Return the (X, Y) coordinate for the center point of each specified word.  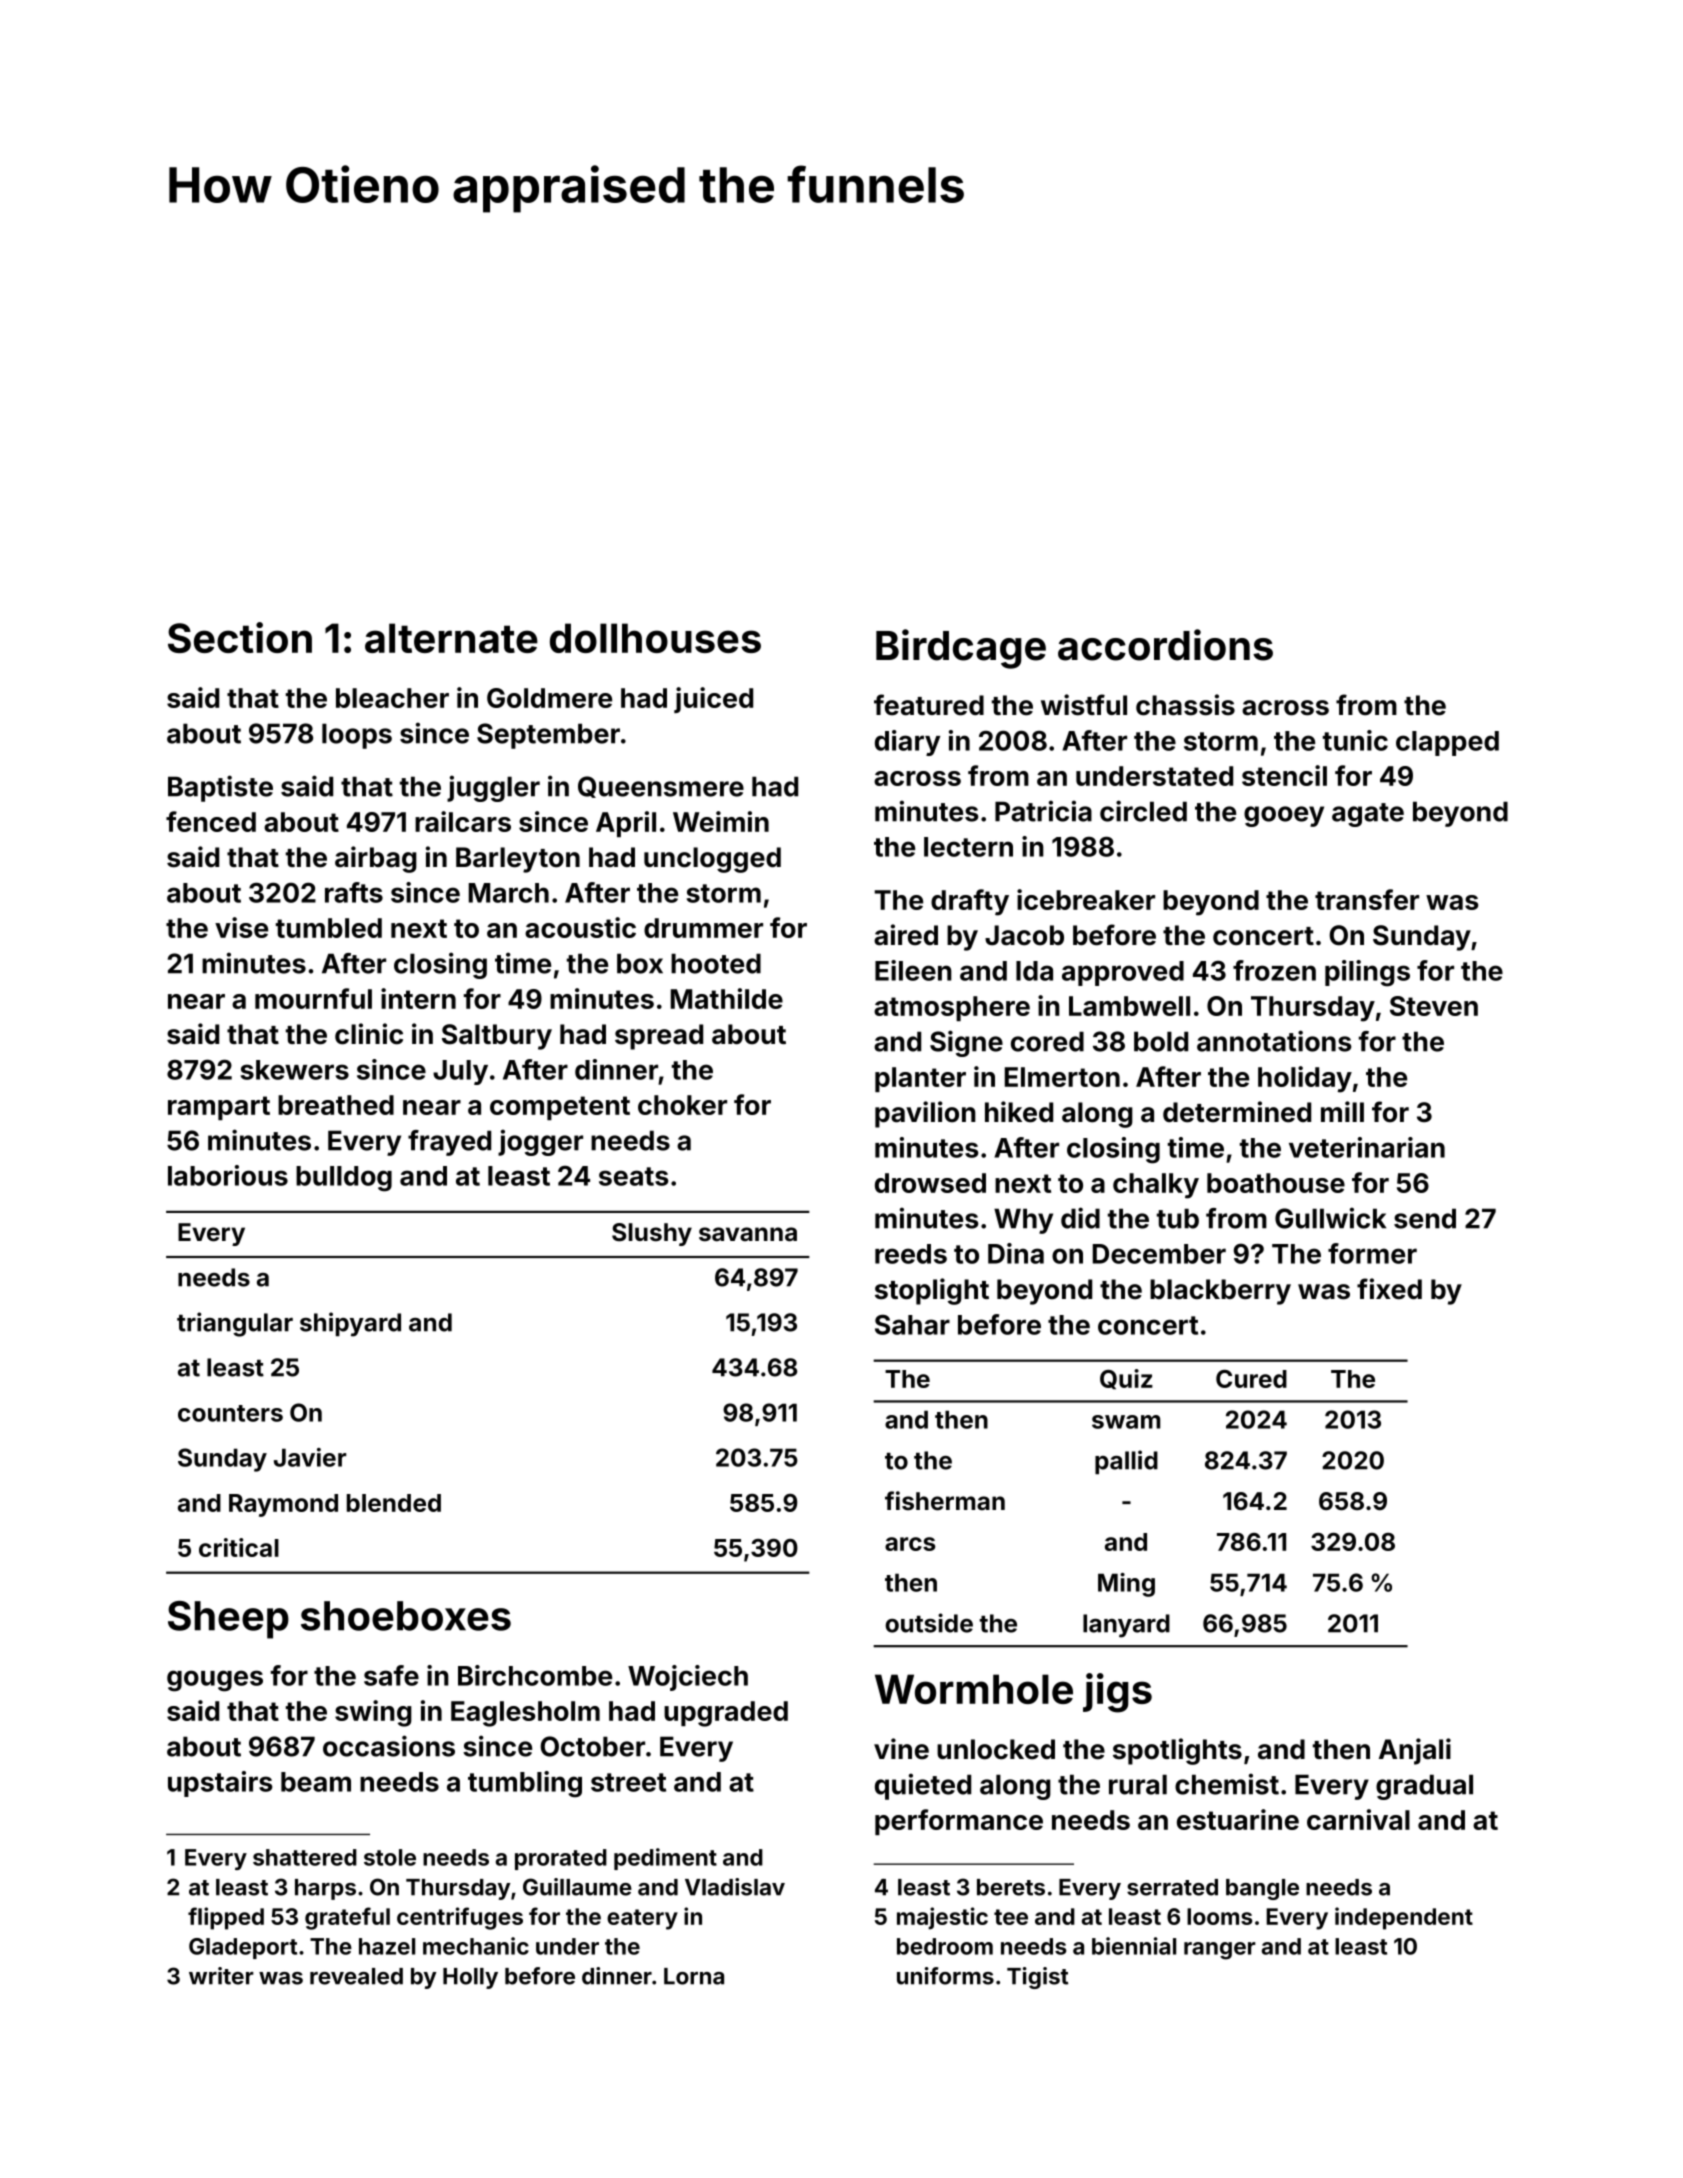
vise (241, 927)
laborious (228, 1175)
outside (929, 1623)
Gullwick (1330, 1218)
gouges (215, 1681)
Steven (1434, 1006)
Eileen (913, 970)
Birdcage (961, 649)
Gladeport (243, 1948)
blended (394, 1503)
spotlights (1177, 1751)
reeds (911, 1254)
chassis (1185, 705)
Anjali (1415, 1751)
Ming (1126, 1585)
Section (240, 637)
